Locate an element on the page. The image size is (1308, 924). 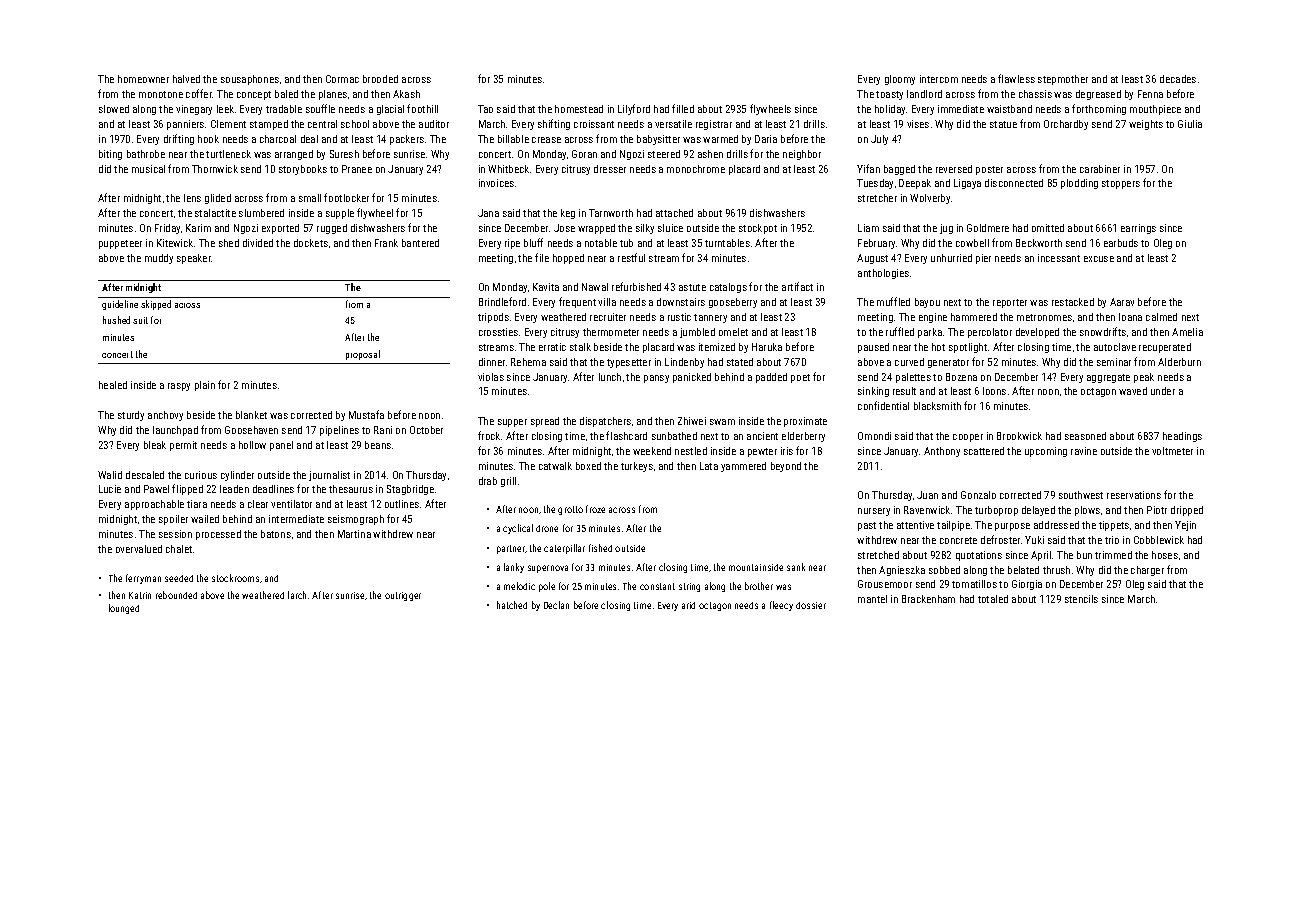
reservations is located at coordinates (1134, 495).
